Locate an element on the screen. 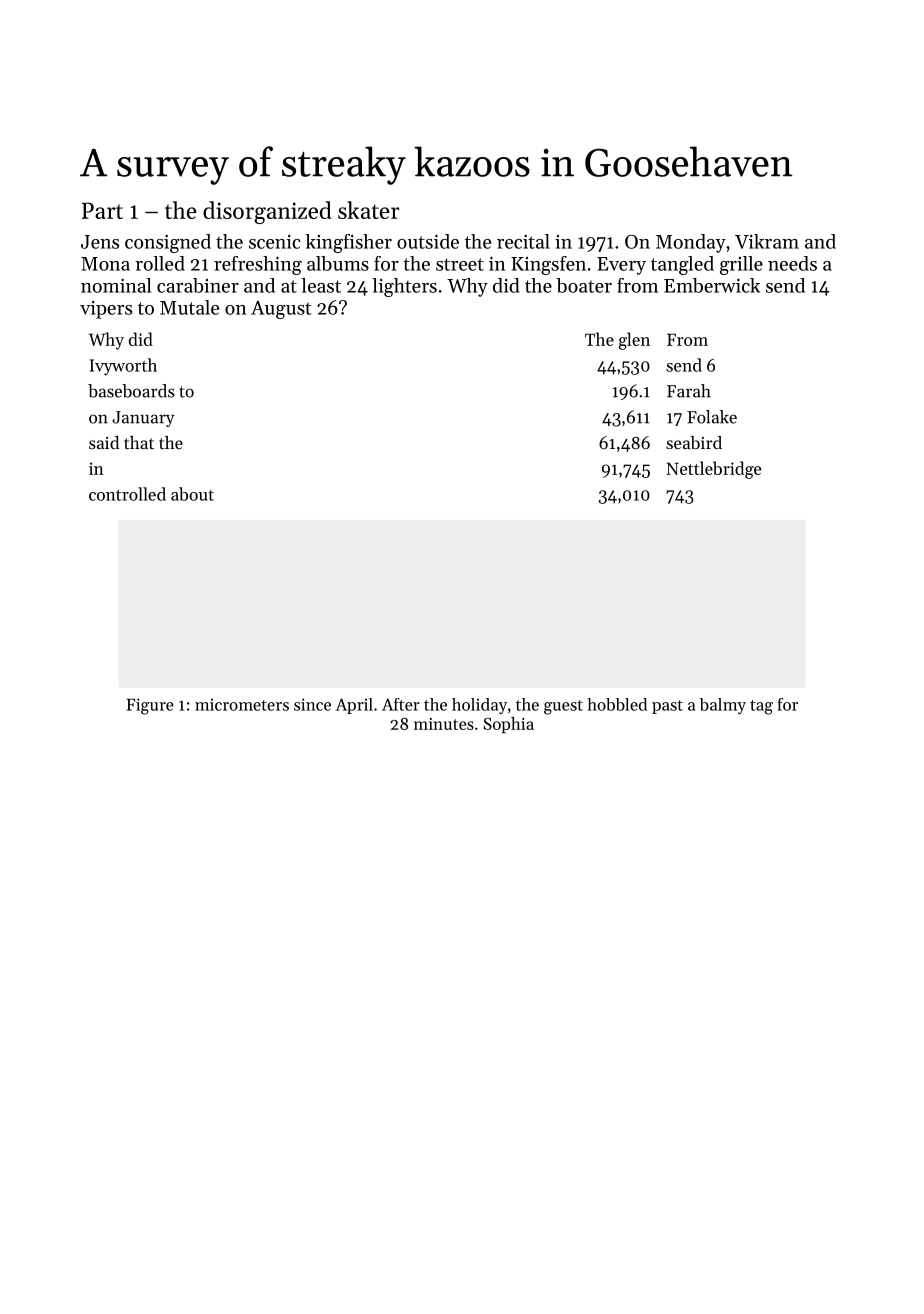  glen is located at coordinates (634, 341).
